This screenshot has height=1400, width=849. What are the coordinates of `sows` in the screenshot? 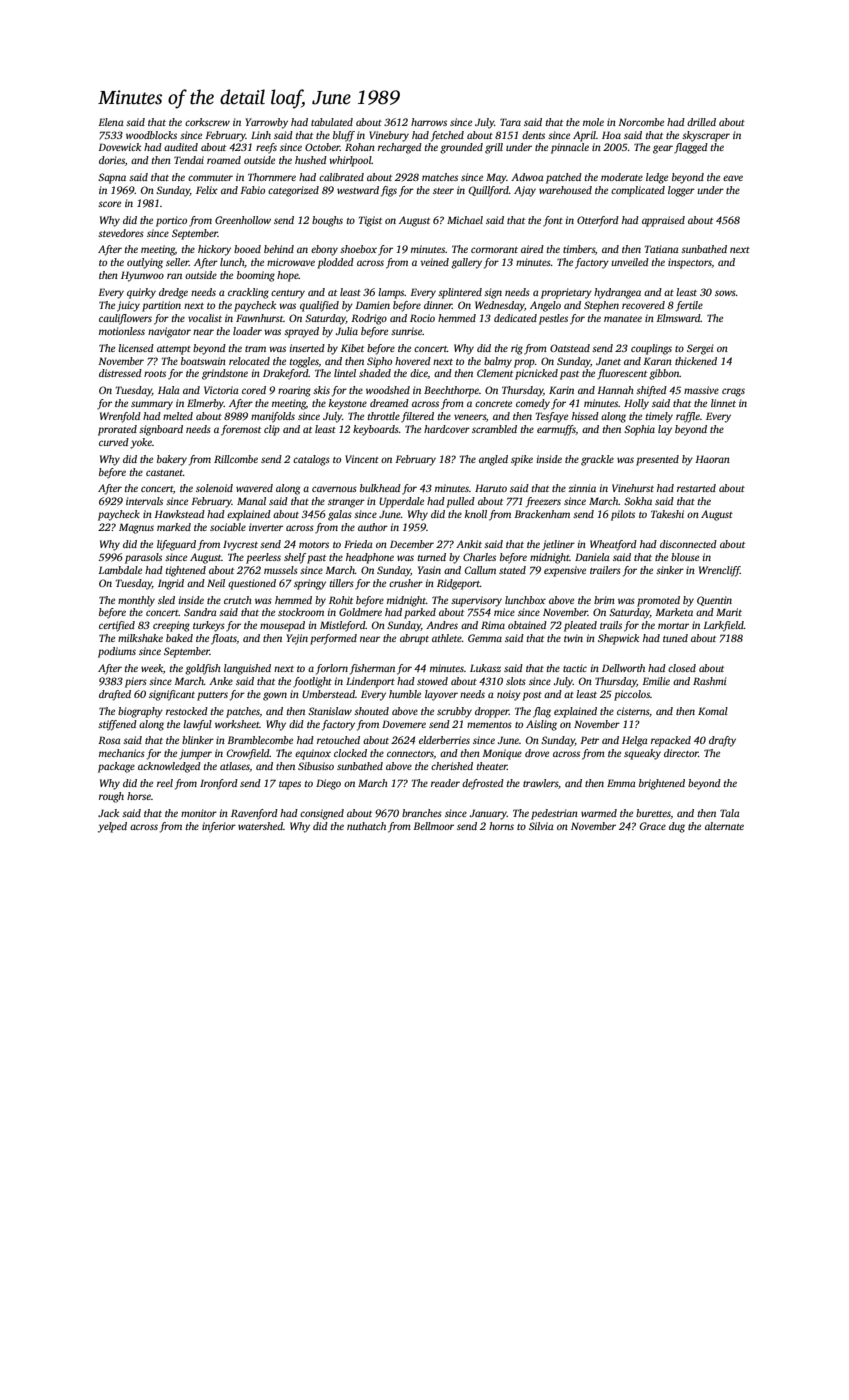 It's located at (725, 293).
